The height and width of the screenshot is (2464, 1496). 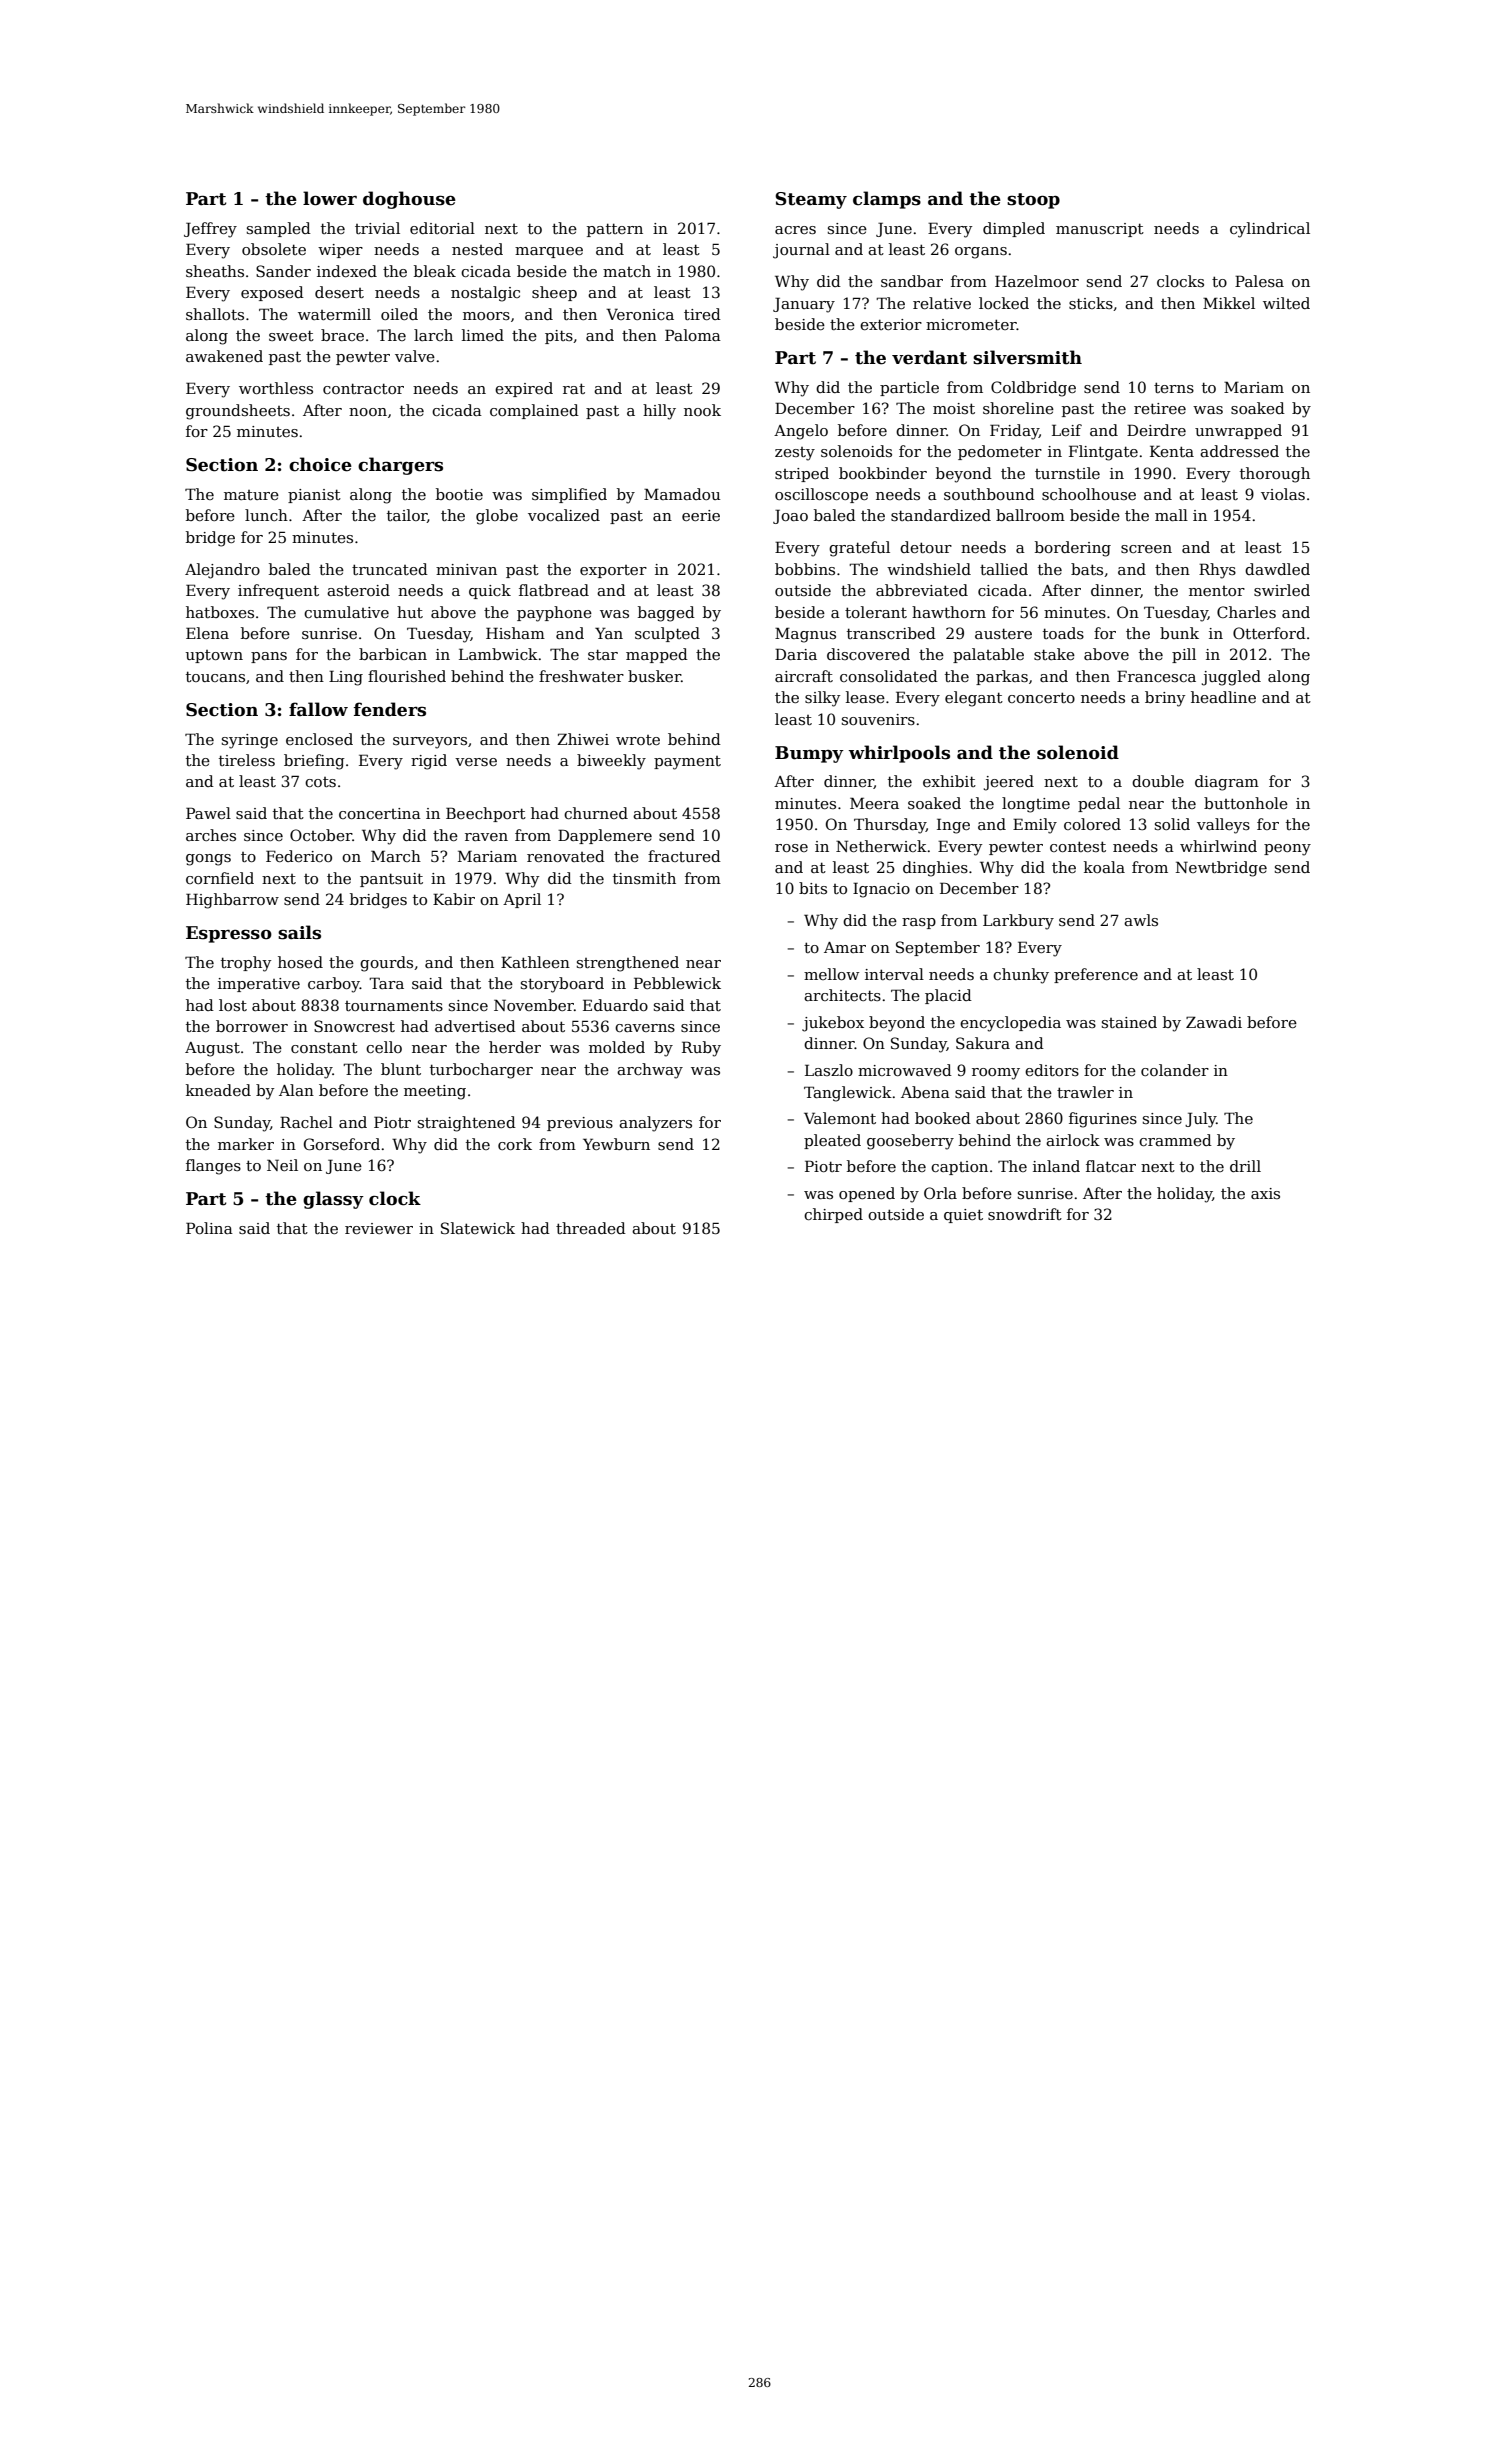 I want to click on Kenta, so click(x=1172, y=451).
